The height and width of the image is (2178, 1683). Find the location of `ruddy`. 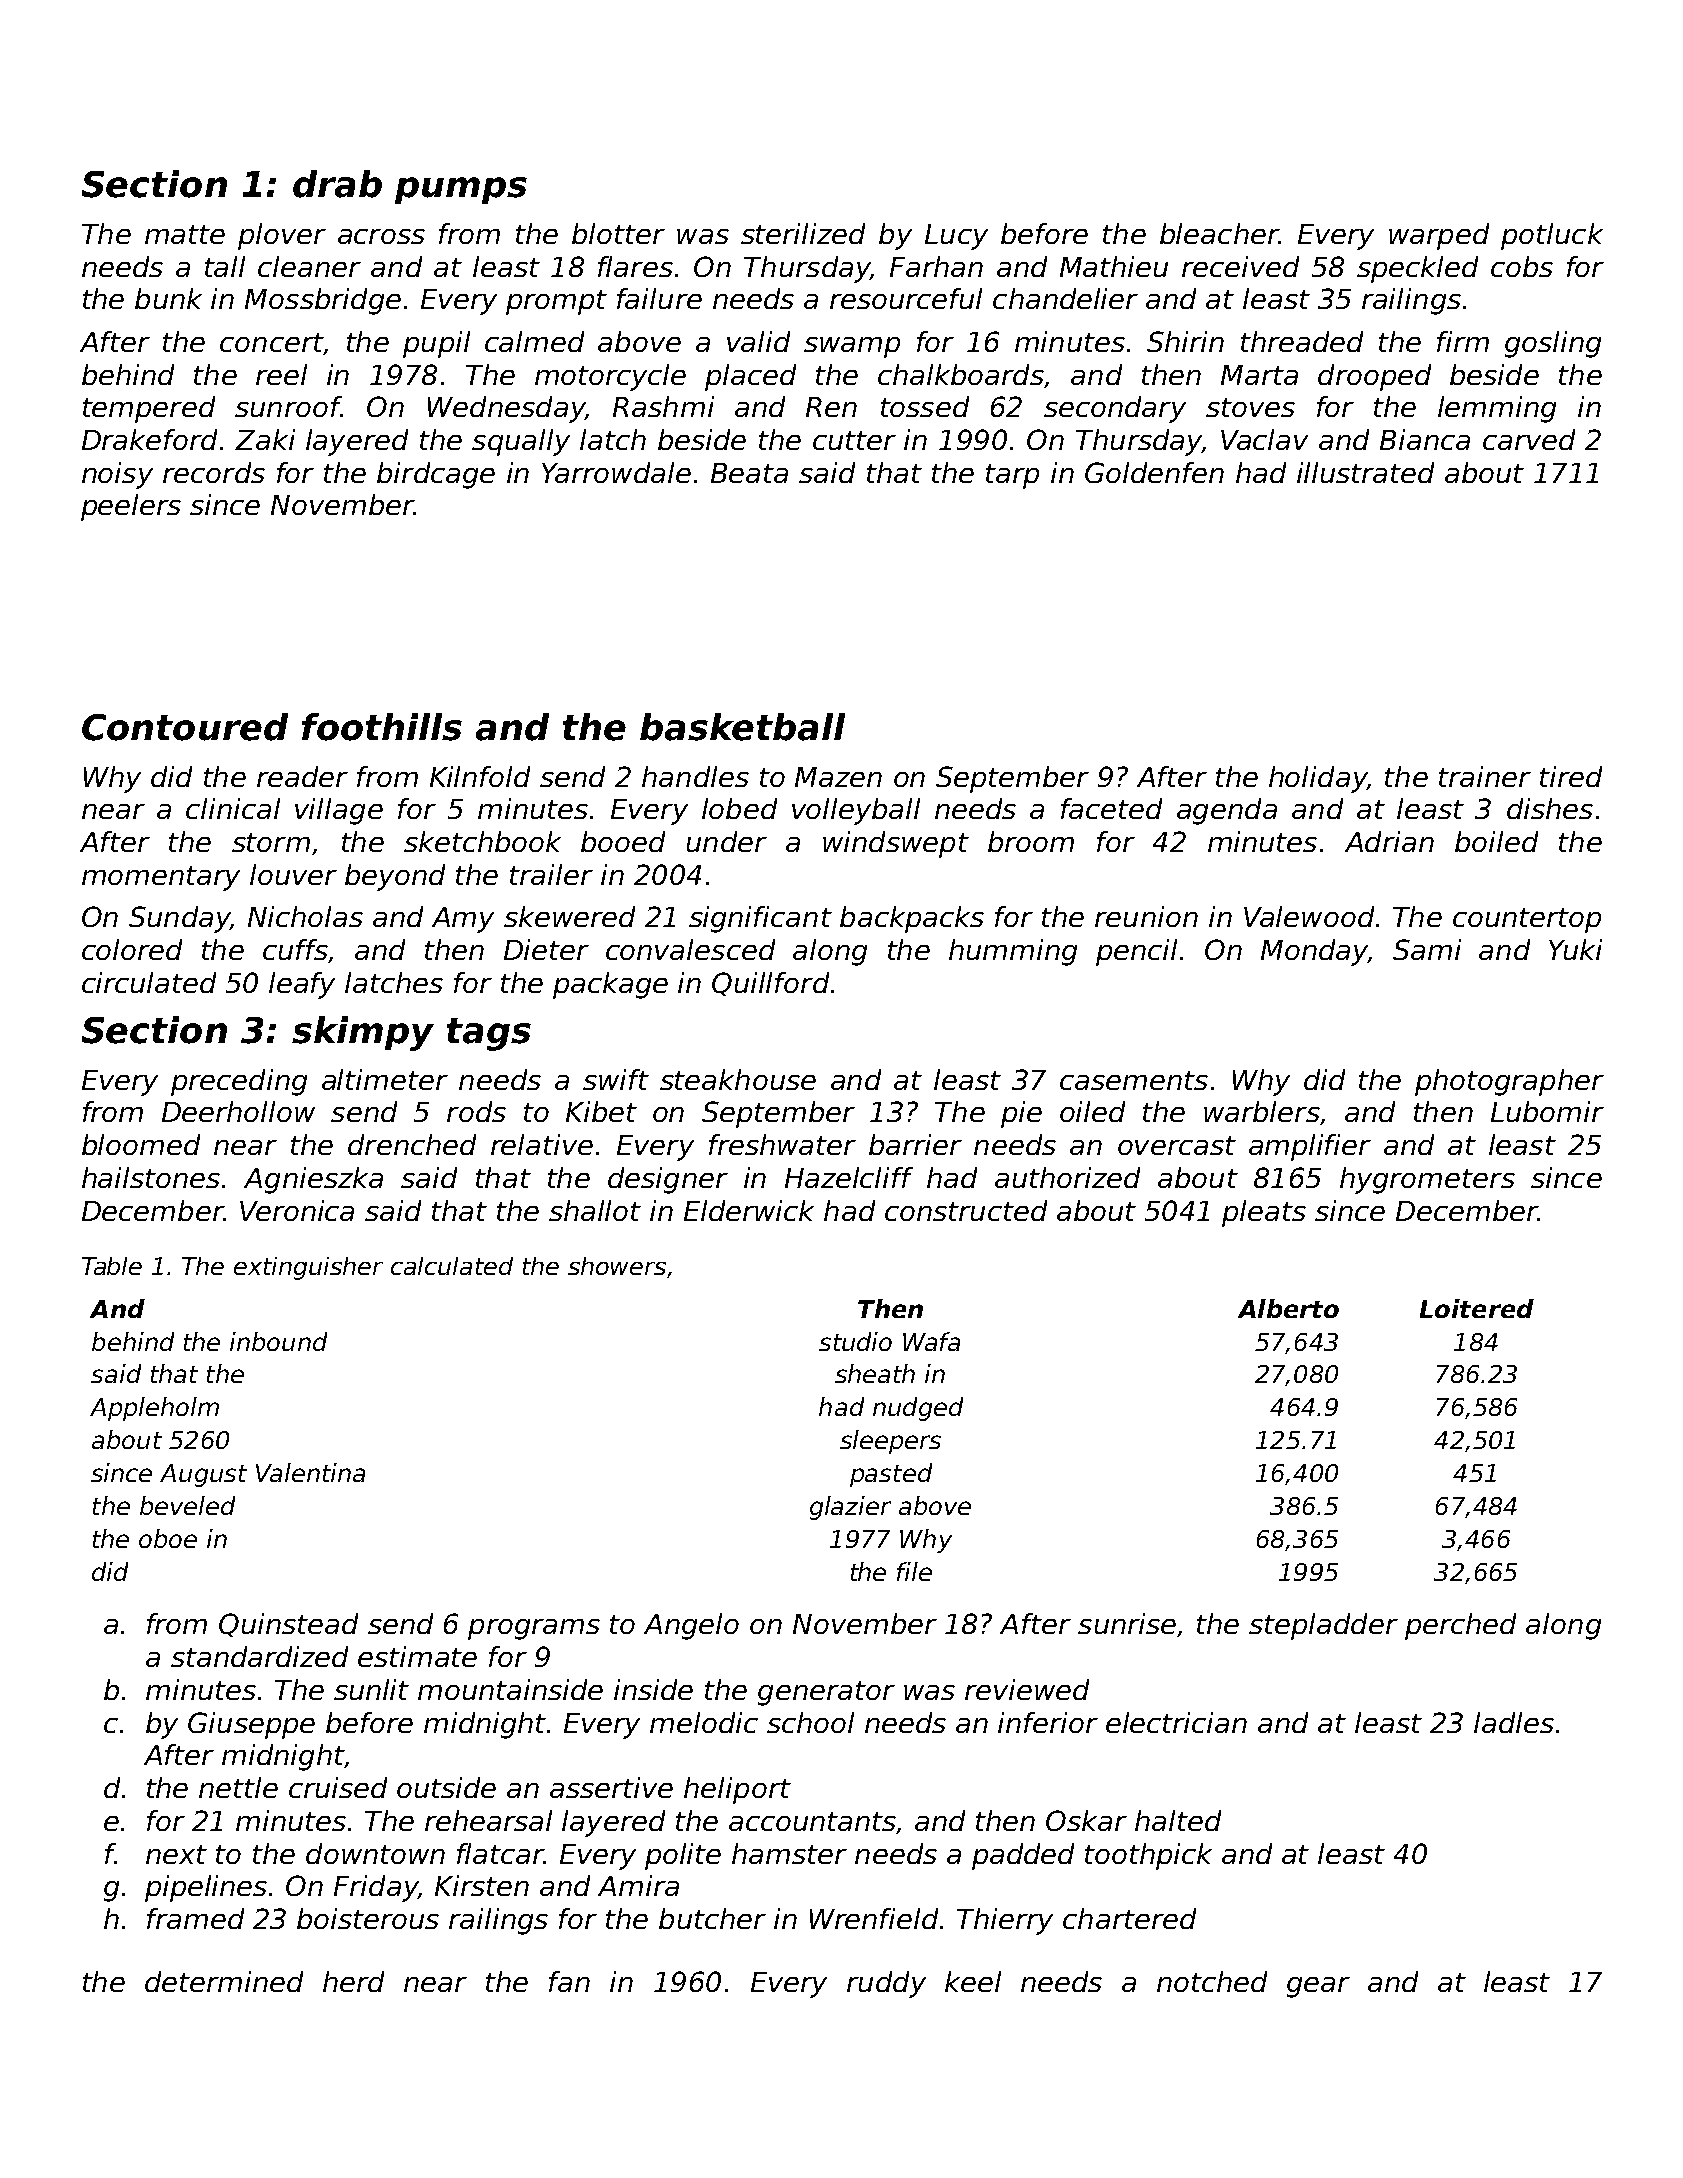

ruddy is located at coordinates (886, 1984).
